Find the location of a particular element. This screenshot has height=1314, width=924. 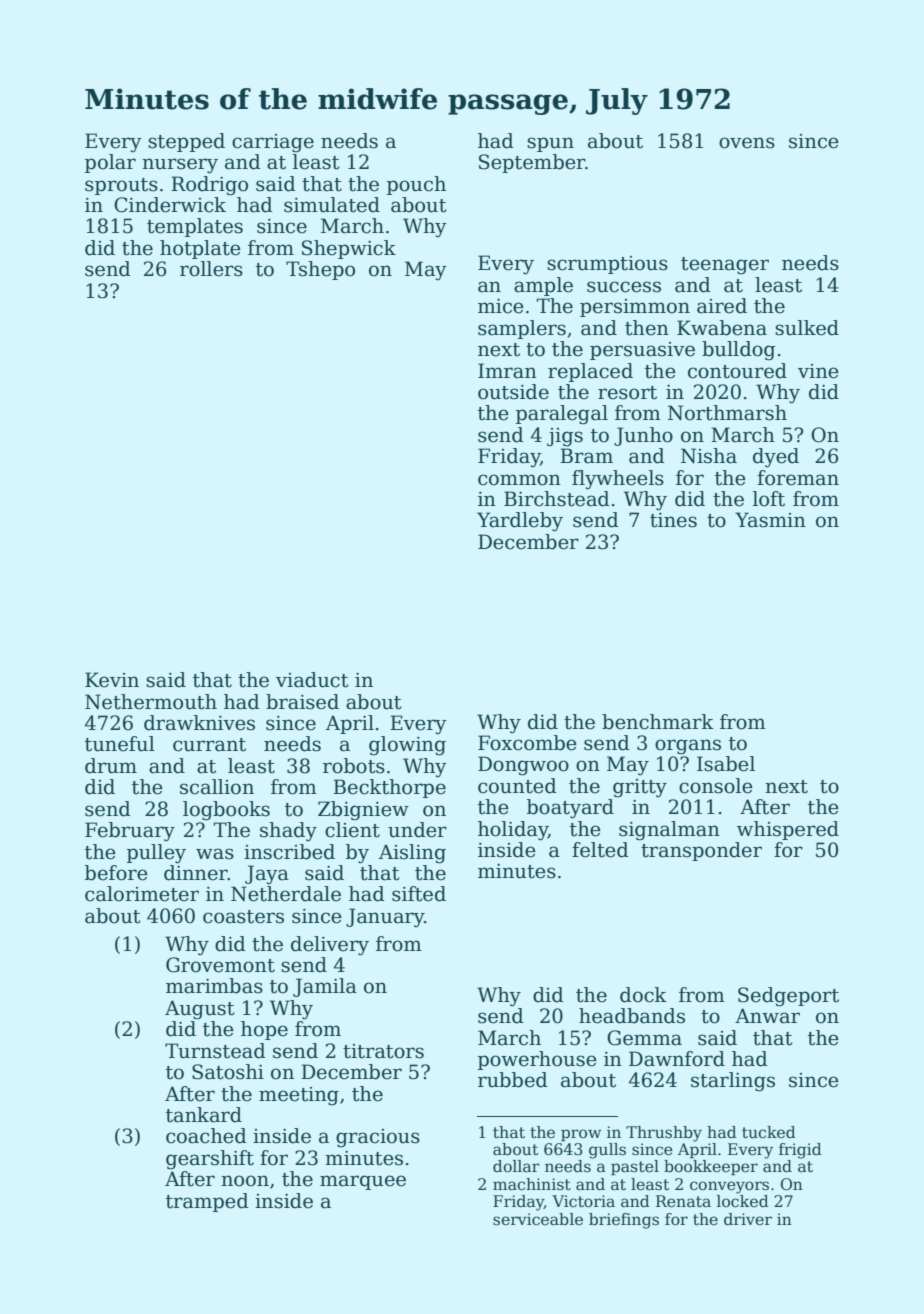

rollers is located at coordinates (211, 269).
